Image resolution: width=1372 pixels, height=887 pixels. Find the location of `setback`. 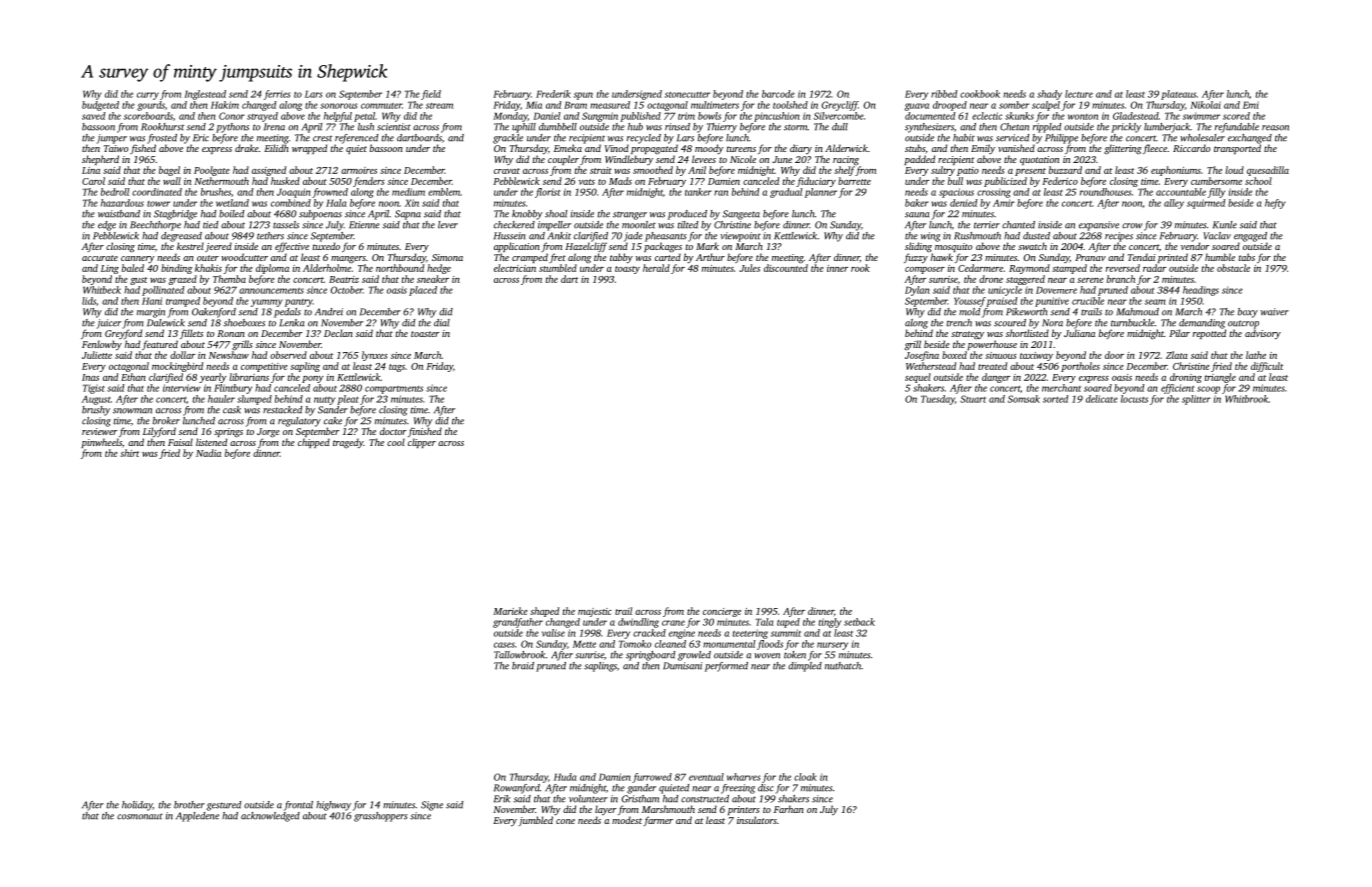

setback is located at coordinates (859, 622).
